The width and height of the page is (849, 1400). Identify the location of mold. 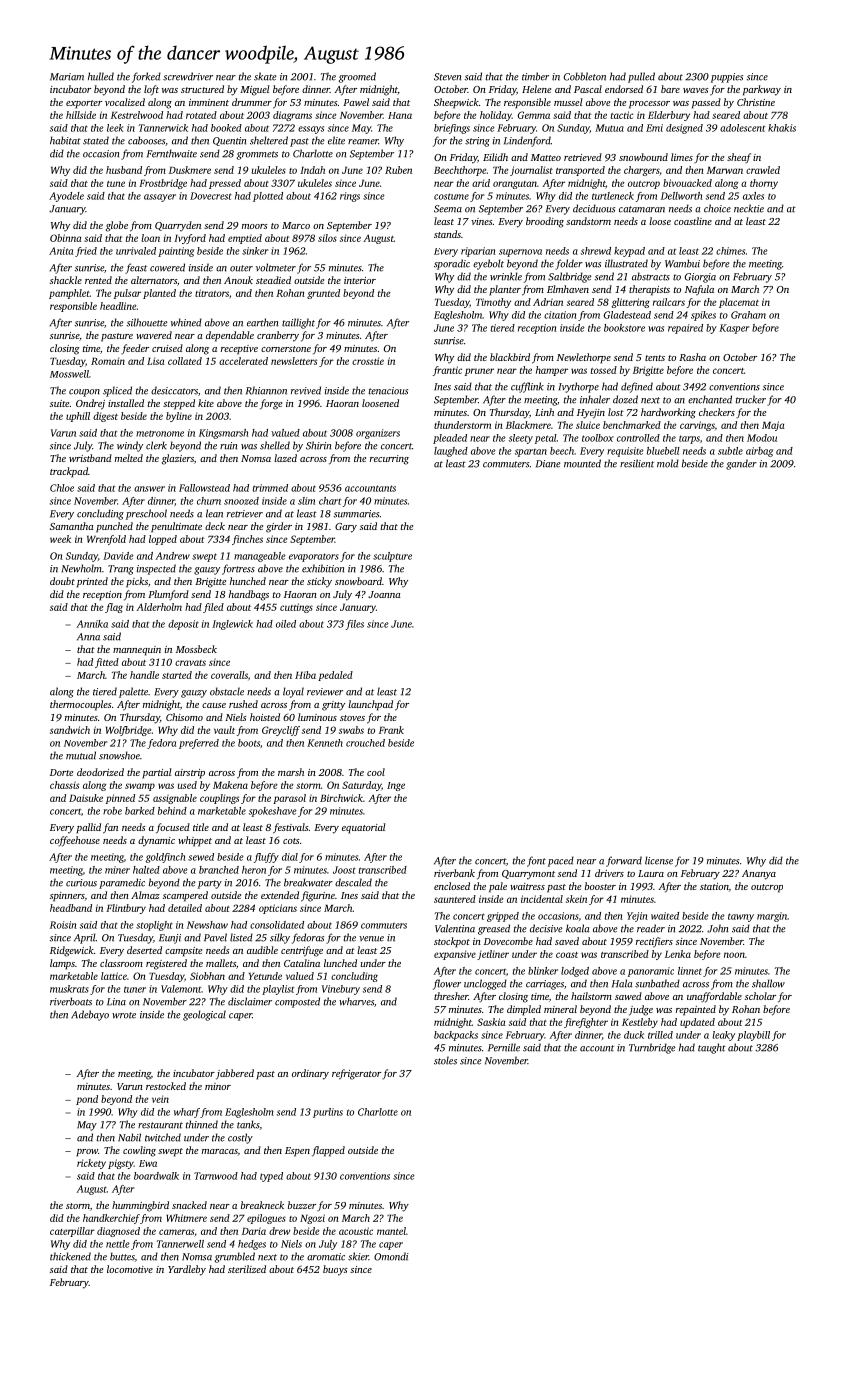
(668, 463).
